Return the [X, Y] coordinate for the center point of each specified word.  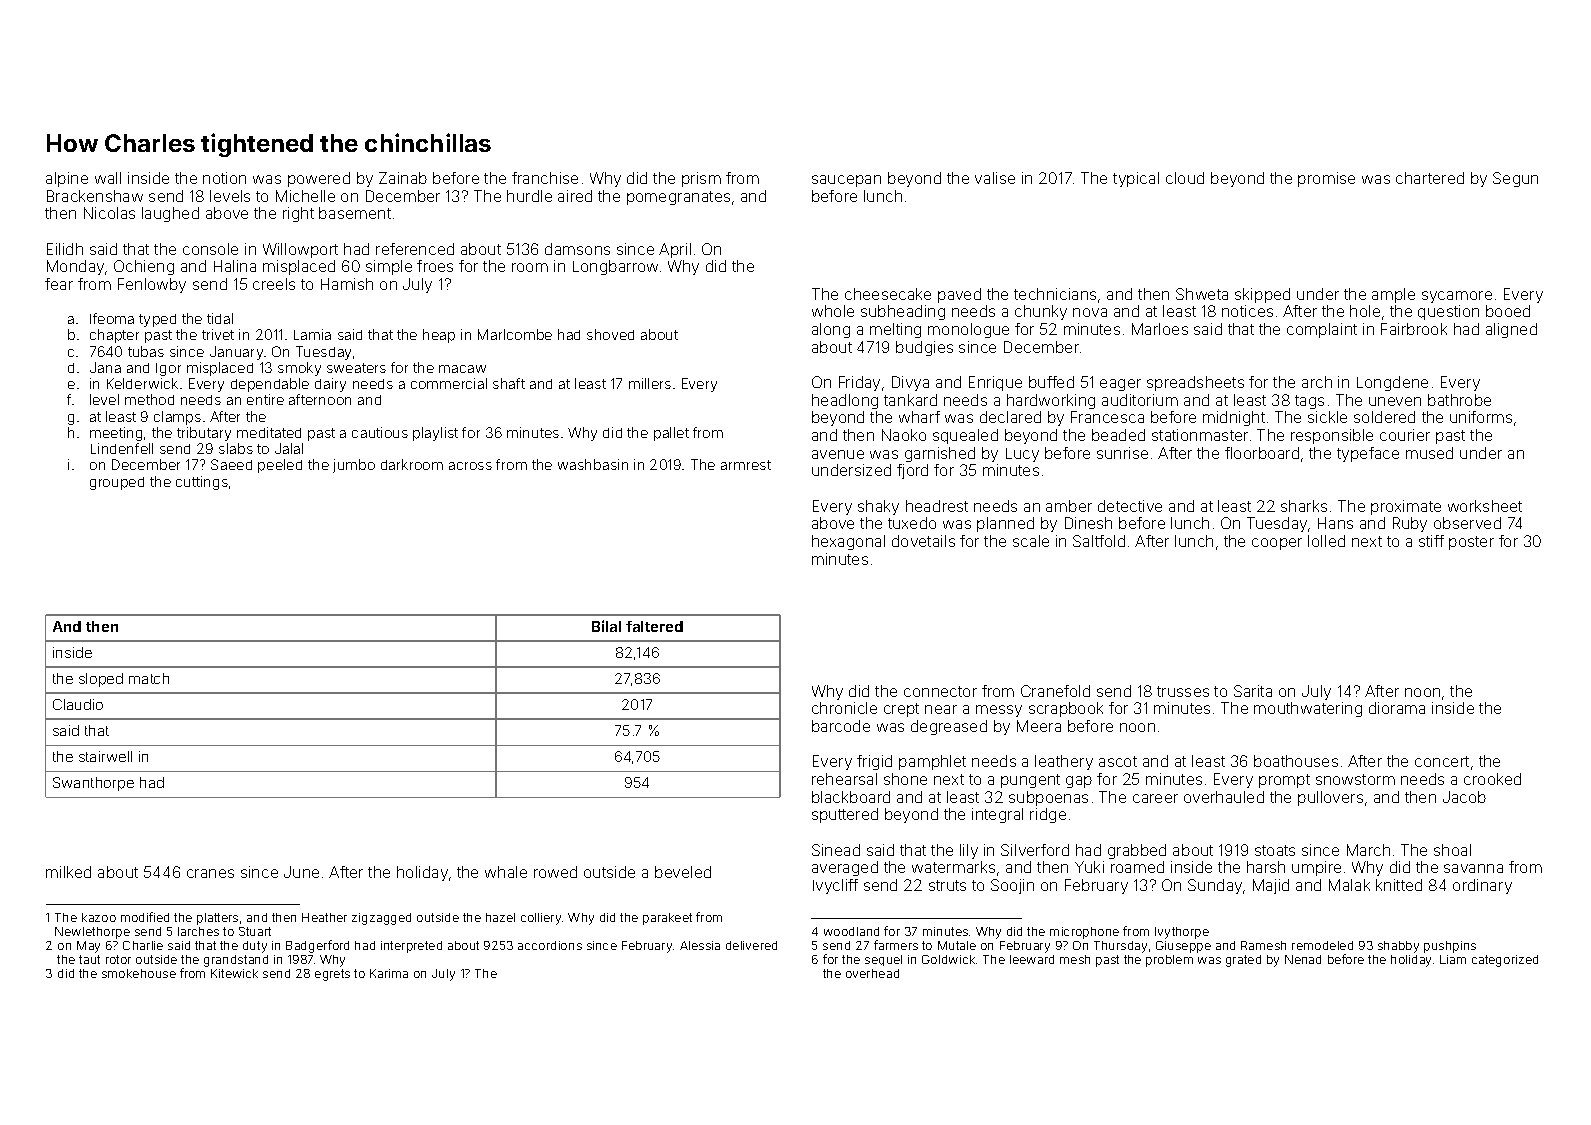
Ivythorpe [1182, 933]
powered [319, 179]
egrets [332, 975]
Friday [859, 383]
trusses [1183, 691]
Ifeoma [112, 318]
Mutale [957, 945]
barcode [841, 726]
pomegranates [678, 198]
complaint [1322, 330]
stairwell [105, 756]
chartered [1430, 178]
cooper [1277, 544]
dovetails [923, 541]
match [149, 678]
